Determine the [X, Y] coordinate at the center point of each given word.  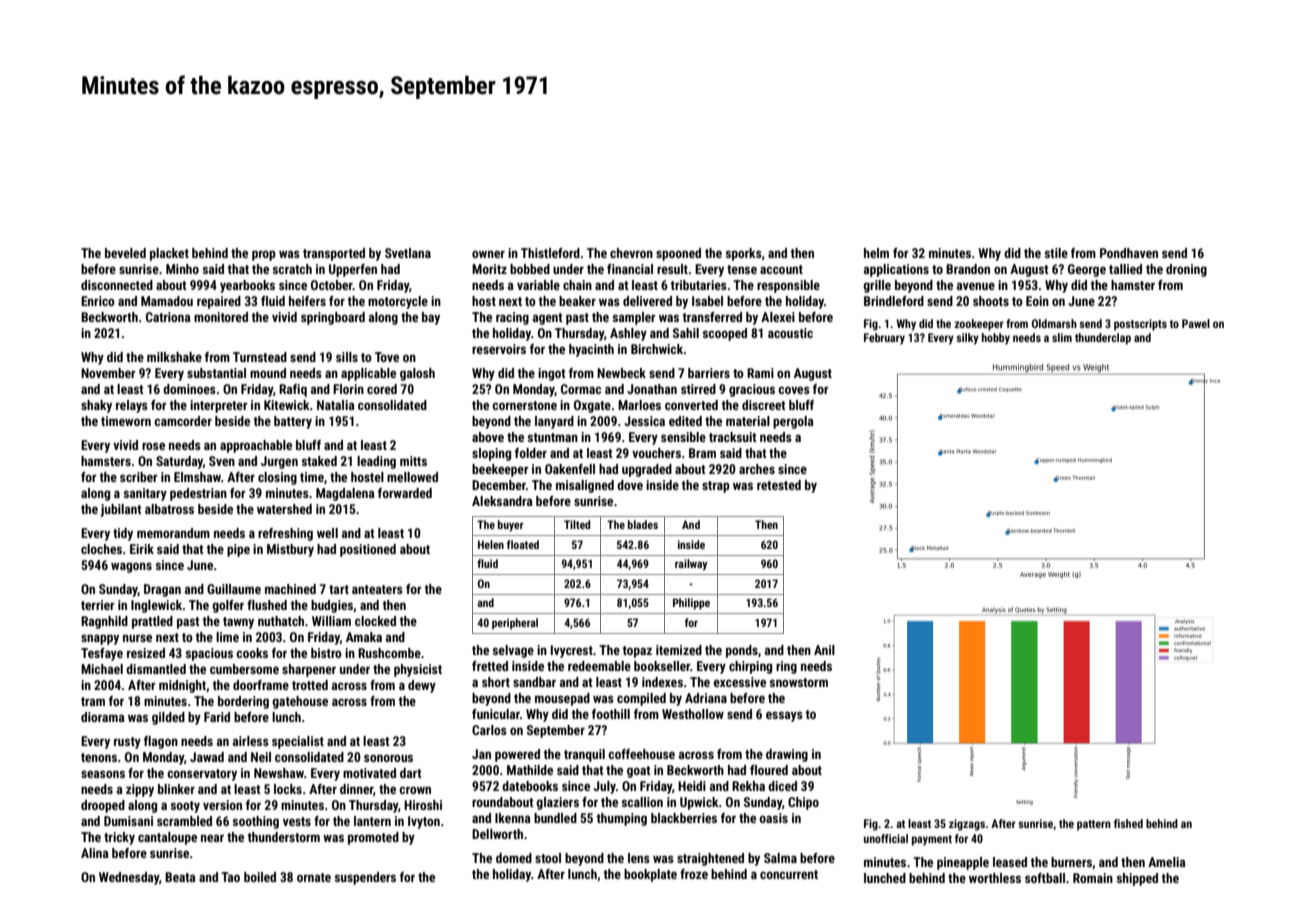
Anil [824, 650]
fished [1128, 823]
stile [1056, 253]
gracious [752, 390]
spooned [678, 254]
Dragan [162, 590]
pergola [793, 422]
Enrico [98, 301]
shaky [96, 406]
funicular [496, 714]
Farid [217, 717]
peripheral [515, 624]
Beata [180, 877]
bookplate [650, 875]
